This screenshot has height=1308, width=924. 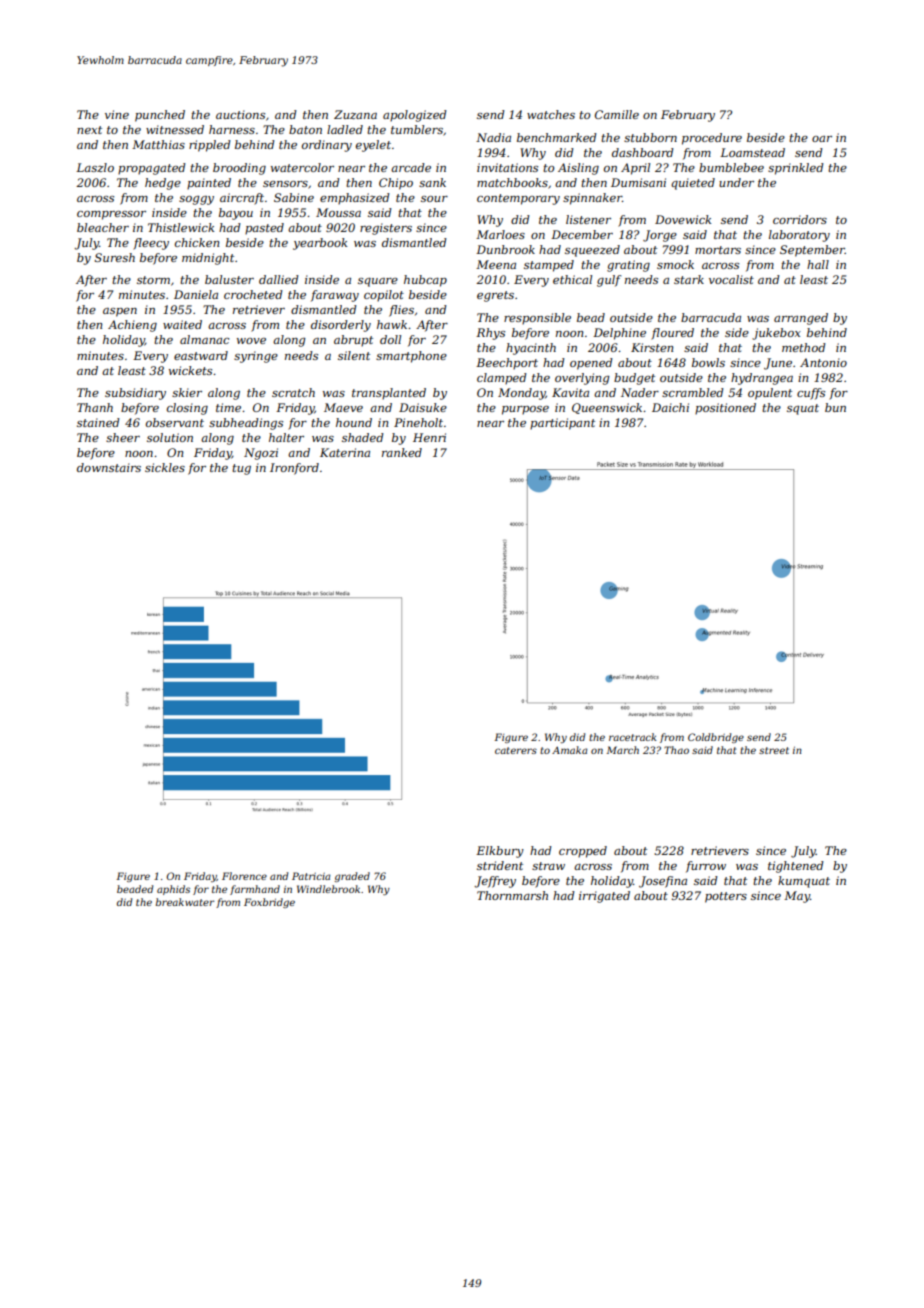 What do you see at coordinates (302, 167) in the screenshot?
I see `watercolor` at bounding box center [302, 167].
